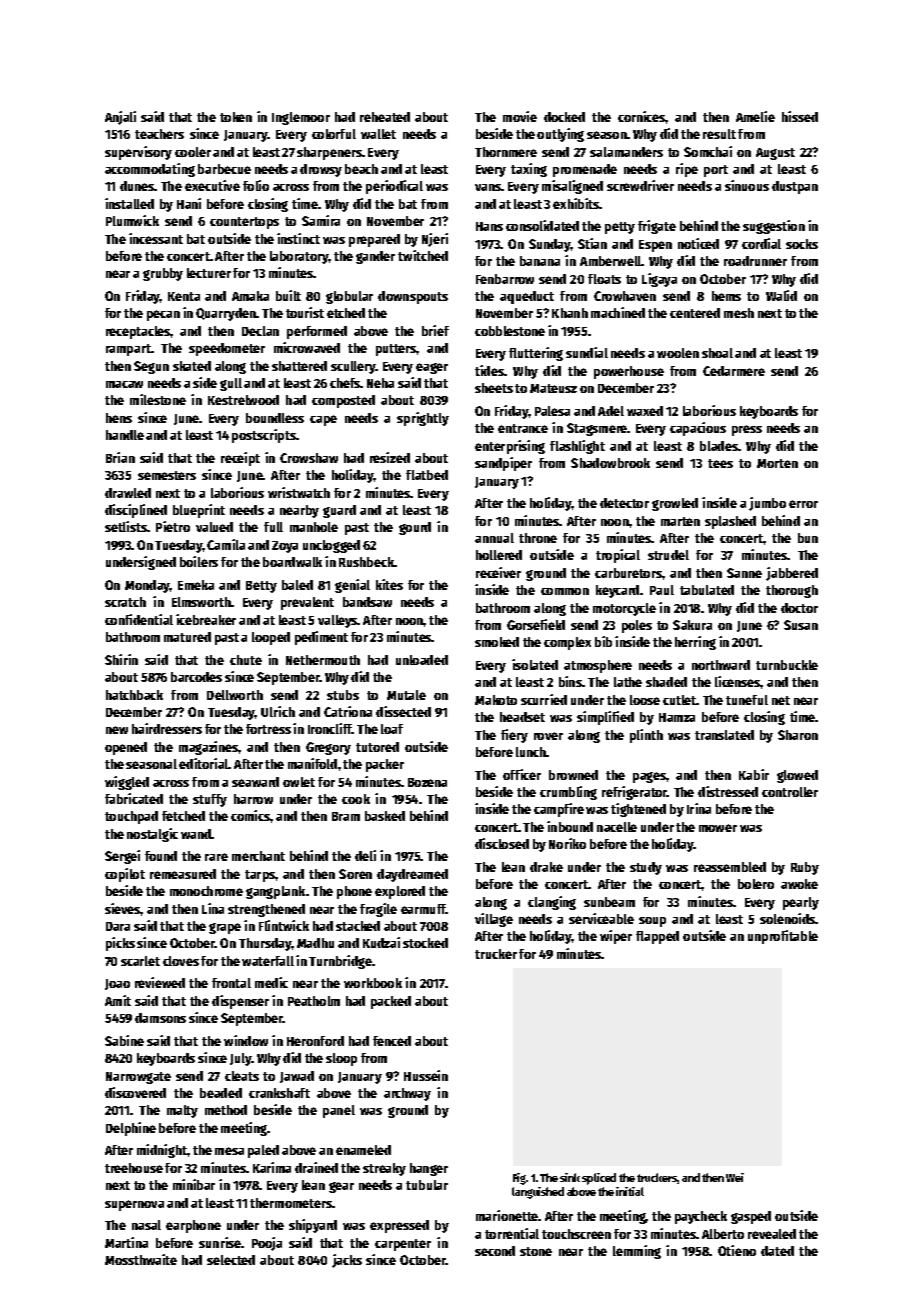 The width and height of the document is (924, 1308). Describe the element at coordinates (520, 116) in the document. I see `movie` at that location.
